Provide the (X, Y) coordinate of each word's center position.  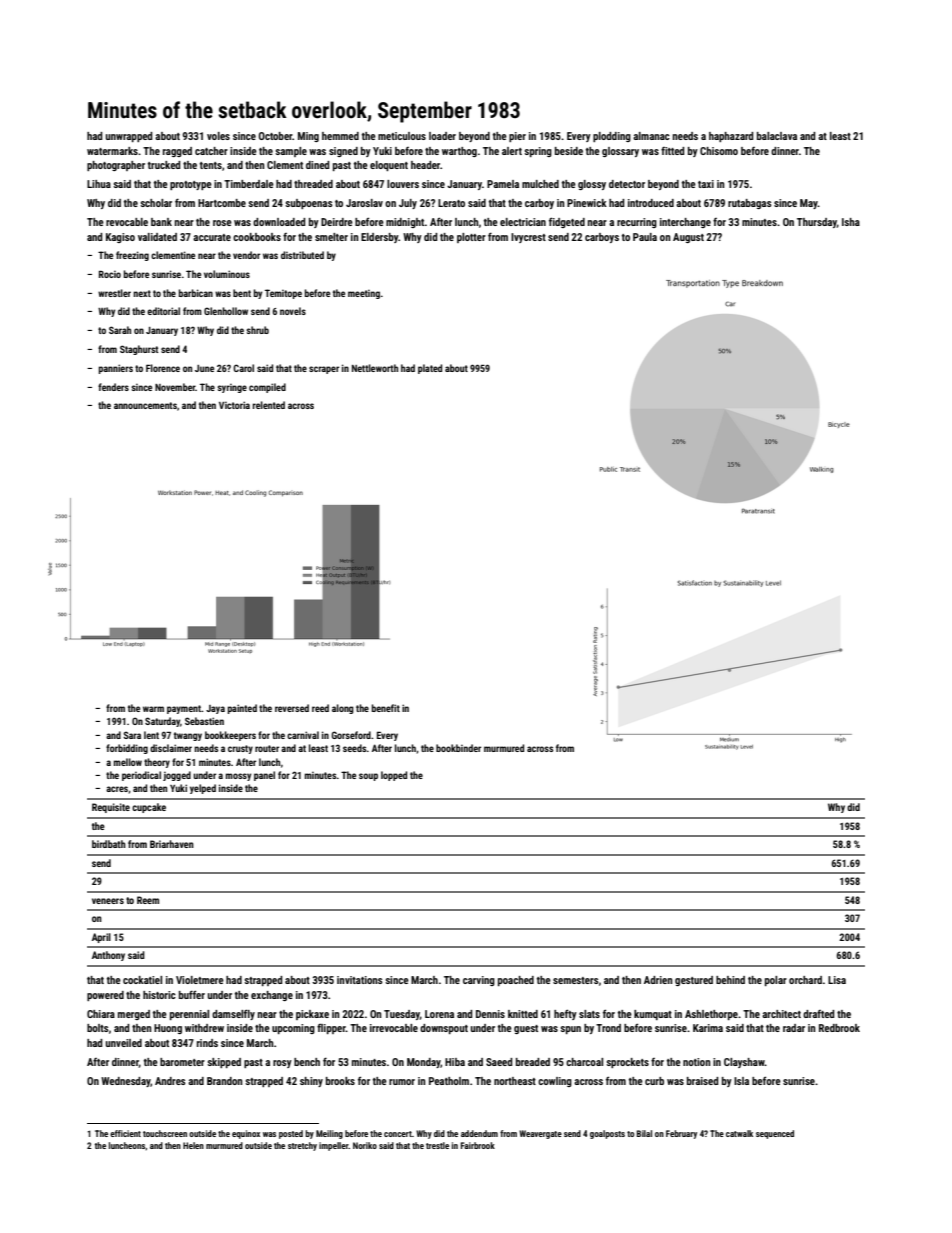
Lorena (439, 1014)
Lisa (837, 980)
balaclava (777, 136)
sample (291, 152)
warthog (459, 152)
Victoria (234, 405)
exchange (272, 996)
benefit (386, 708)
